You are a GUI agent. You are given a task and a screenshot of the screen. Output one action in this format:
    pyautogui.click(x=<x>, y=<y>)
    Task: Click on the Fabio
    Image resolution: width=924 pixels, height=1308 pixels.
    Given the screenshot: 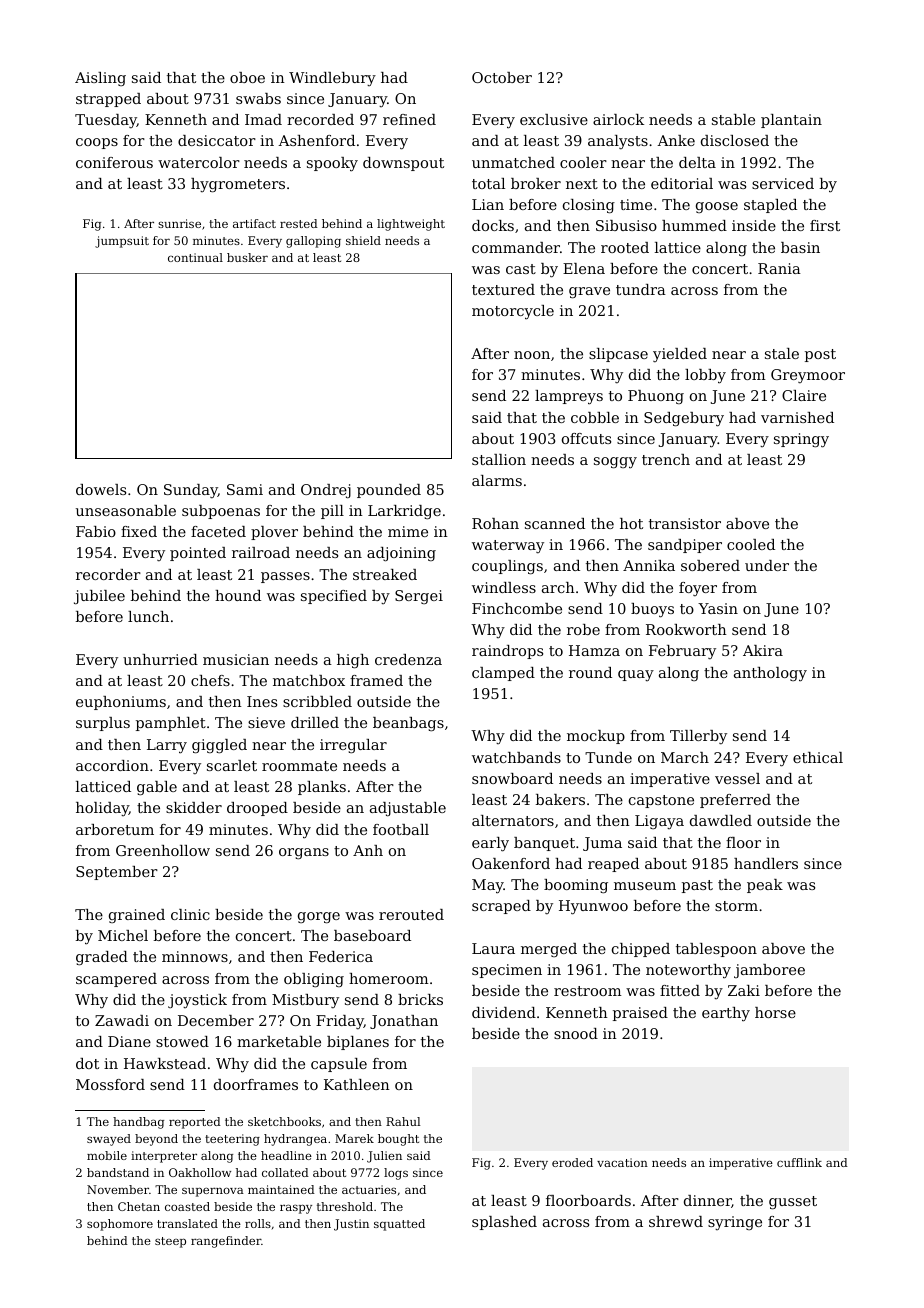 What is the action you would take?
    pyautogui.click(x=96, y=531)
